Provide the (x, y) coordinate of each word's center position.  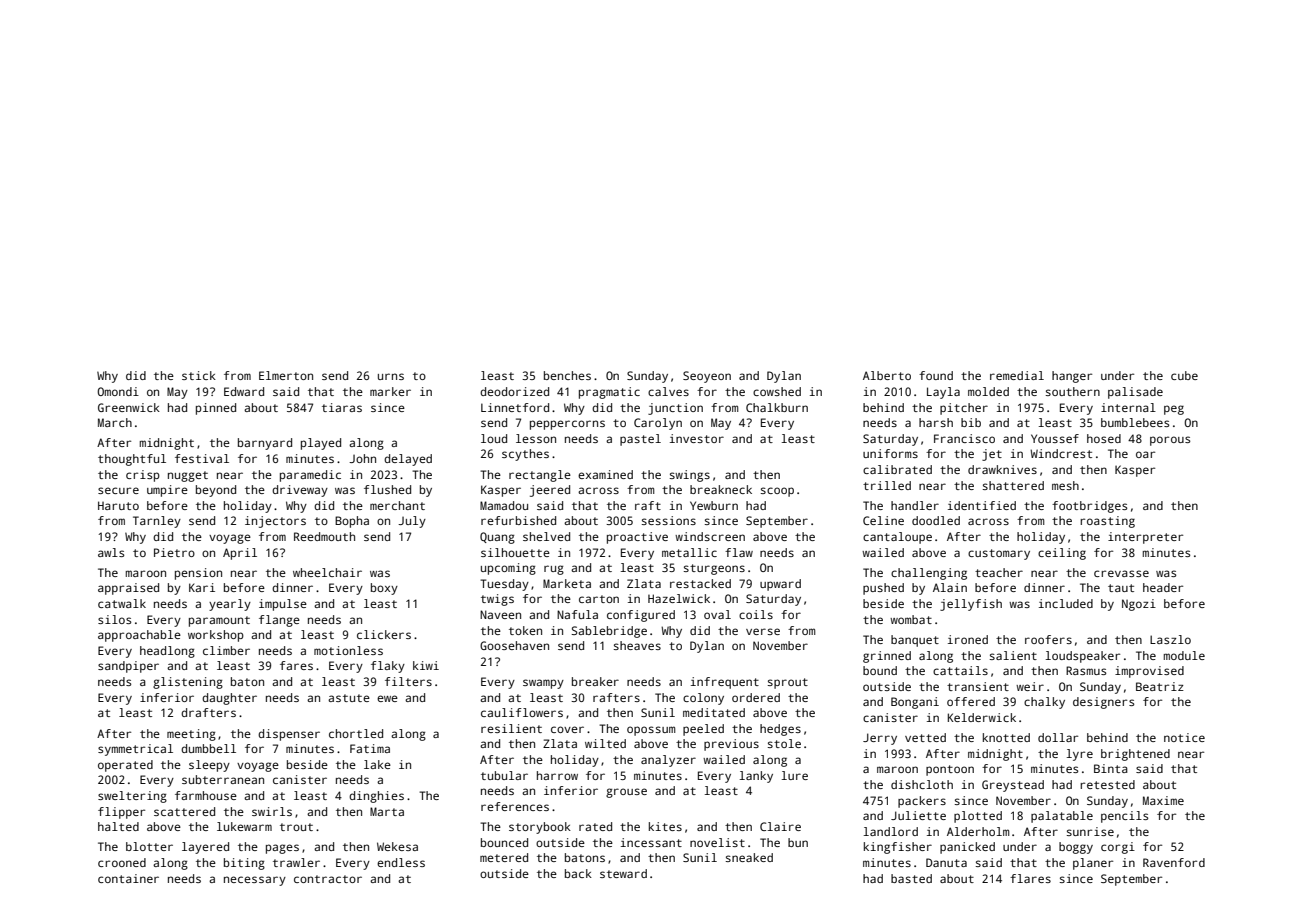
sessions (669, 520)
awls (111, 552)
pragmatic (609, 393)
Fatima (370, 748)
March (115, 422)
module (1184, 655)
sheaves (637, 645)
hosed (1104, 438)
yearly (230, 605)
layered (205, 848)
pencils (1124, 817)
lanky (756, 777)
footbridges (1089, 507)
